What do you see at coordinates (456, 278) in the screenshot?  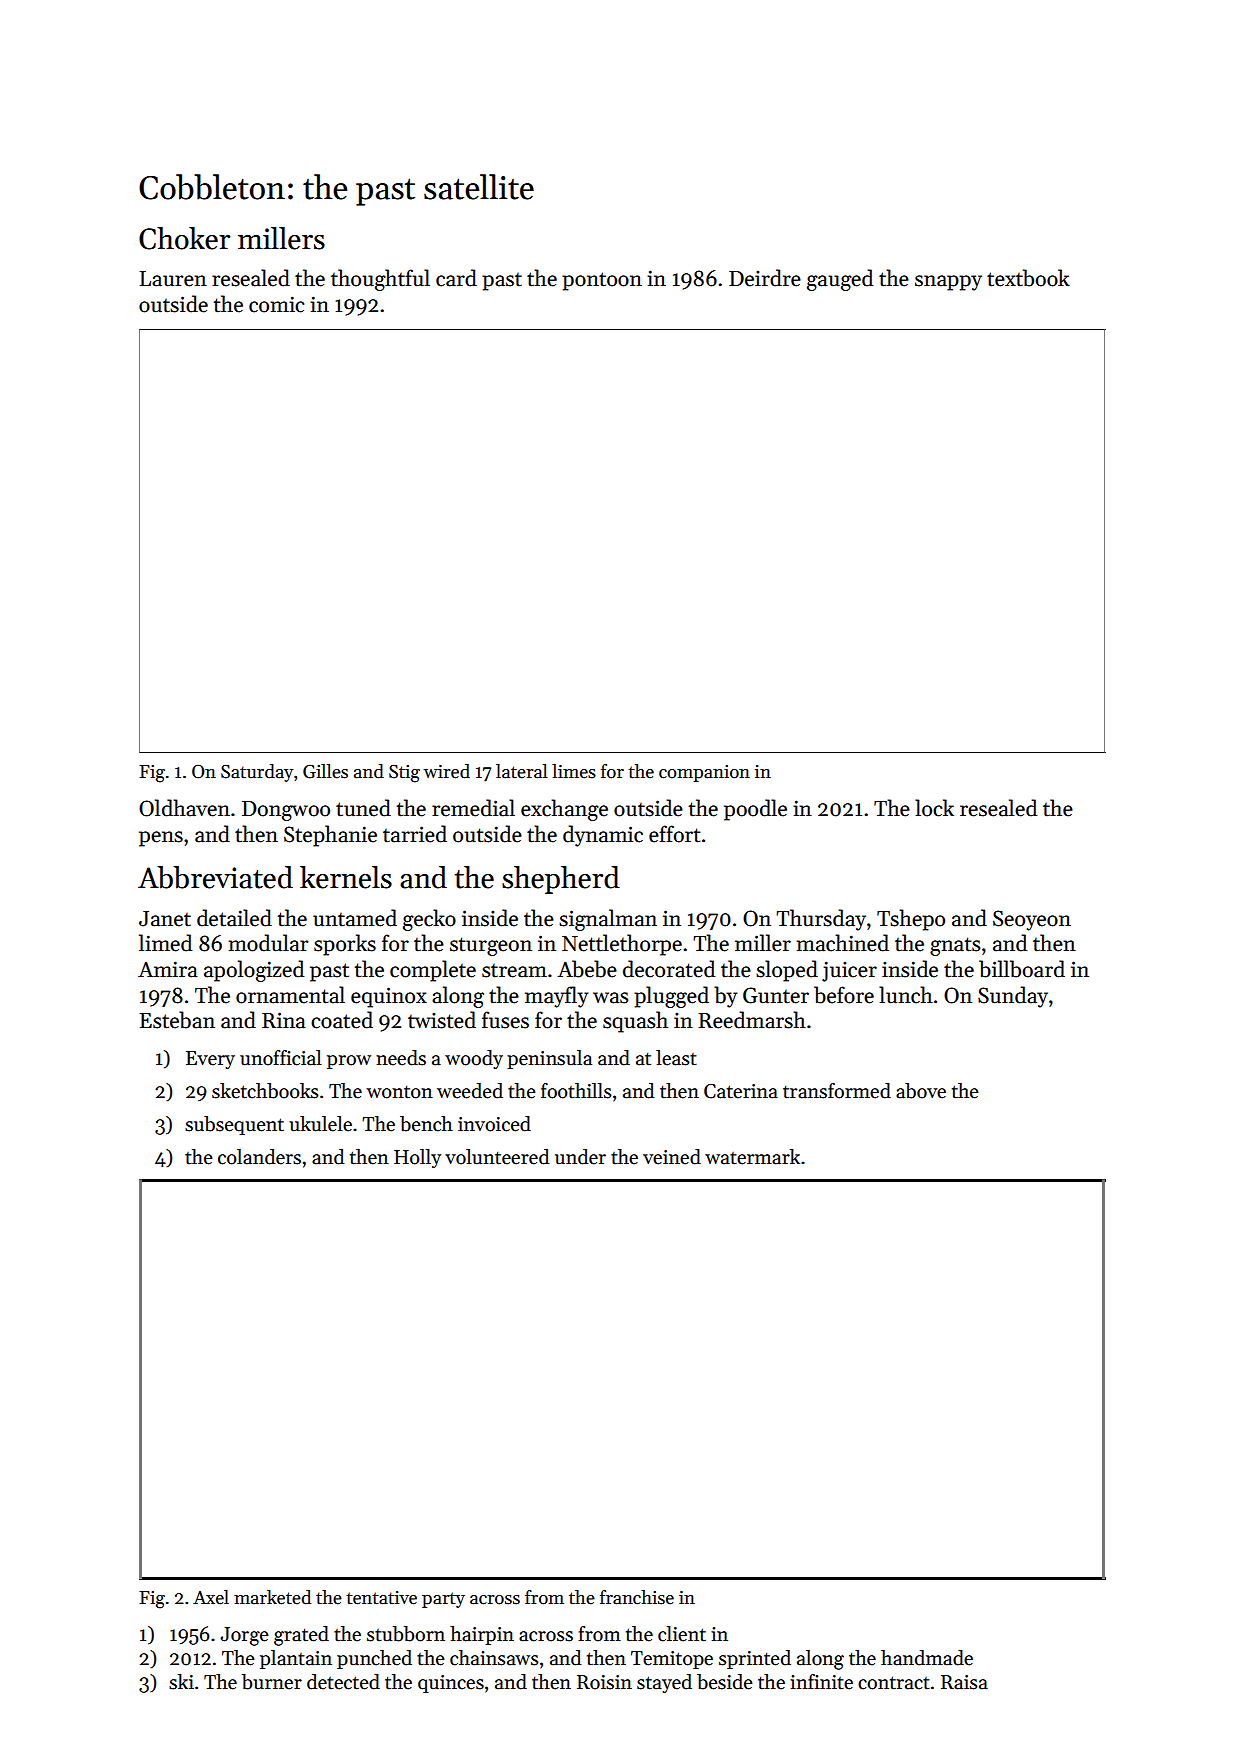 I see `card` at bounding box center [456, 278].
